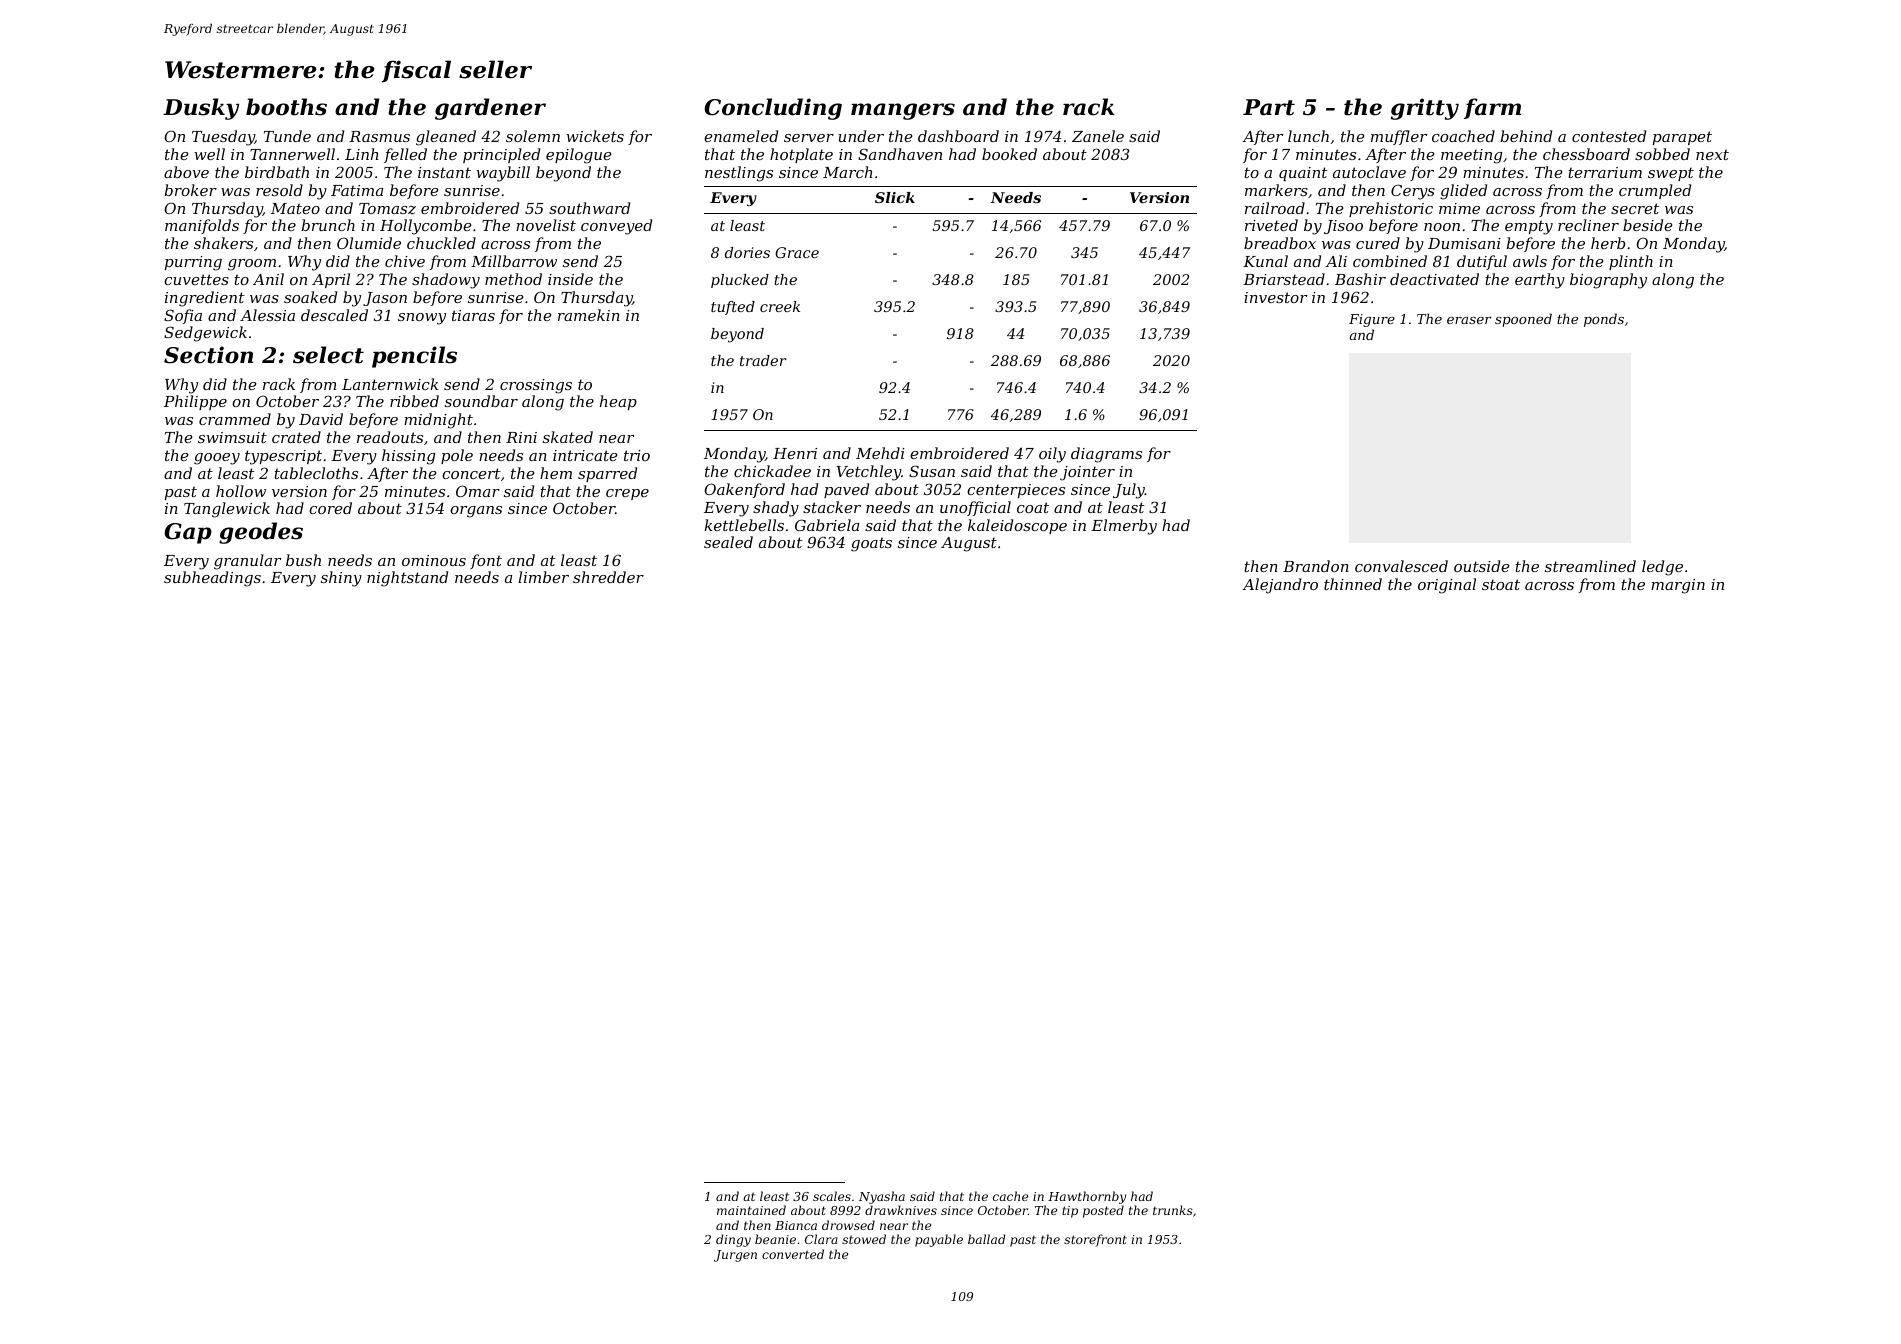 The height and width of the screenshot is (1344, 1901). I want to click on hollow, so click(241, 491).
